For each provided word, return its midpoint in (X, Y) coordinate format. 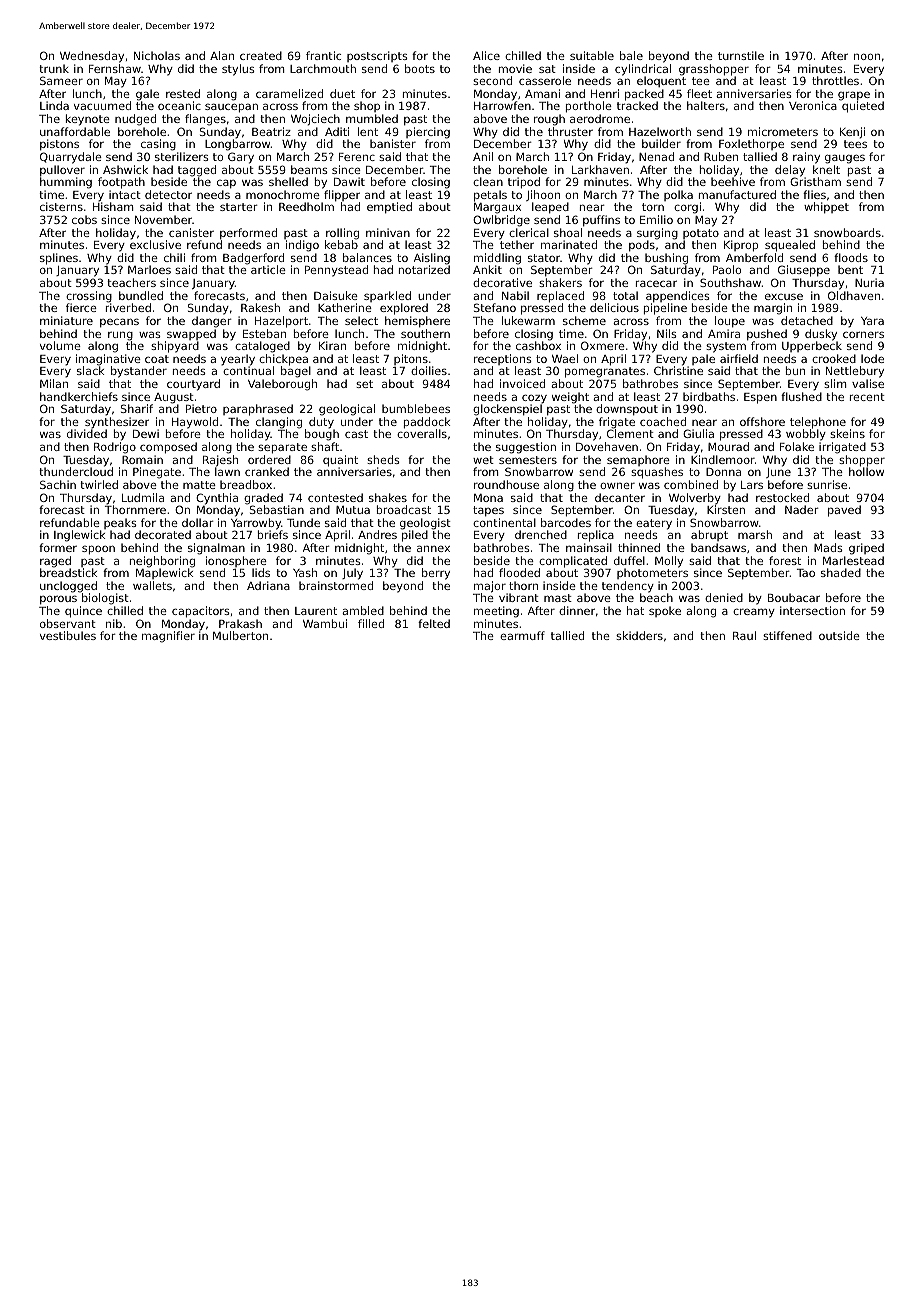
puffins (601, 221)
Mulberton (240, 635)
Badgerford (253, 259)
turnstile (741, 55)
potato (701, 234)
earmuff (522, 635)
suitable (592, 55)
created (261, 55)
